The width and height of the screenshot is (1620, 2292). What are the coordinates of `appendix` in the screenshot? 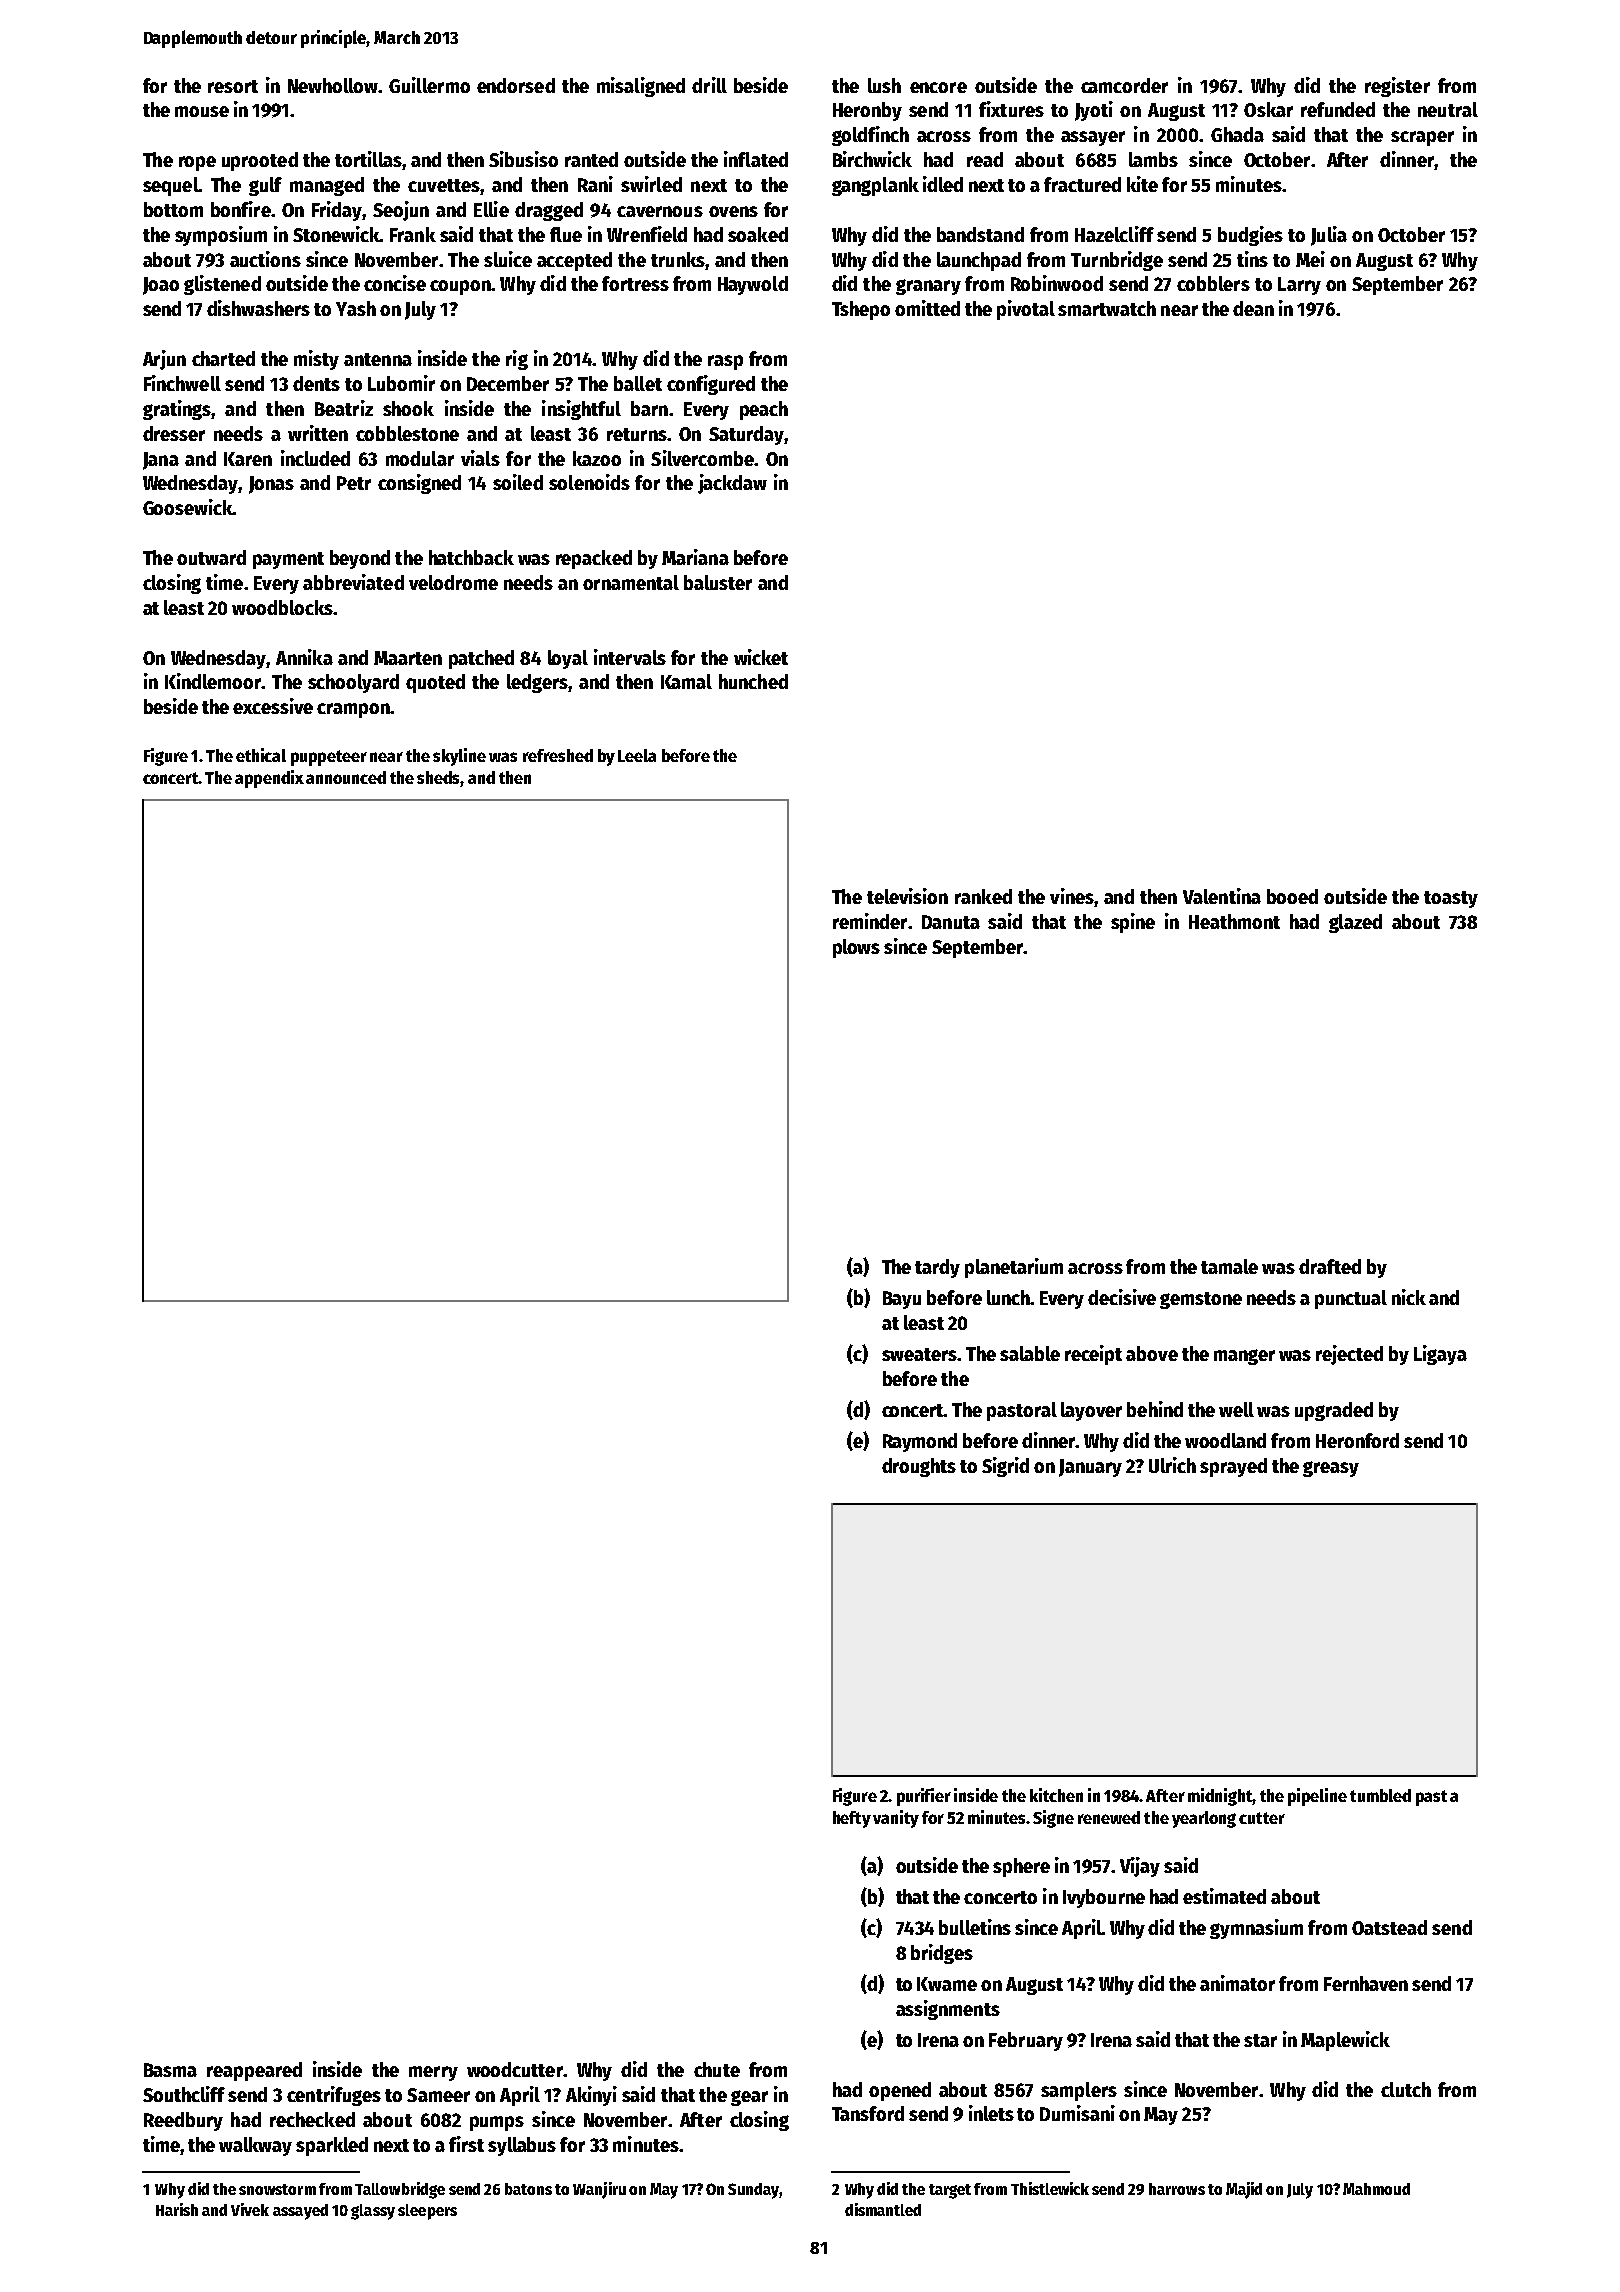 It's located at (269, 779).
